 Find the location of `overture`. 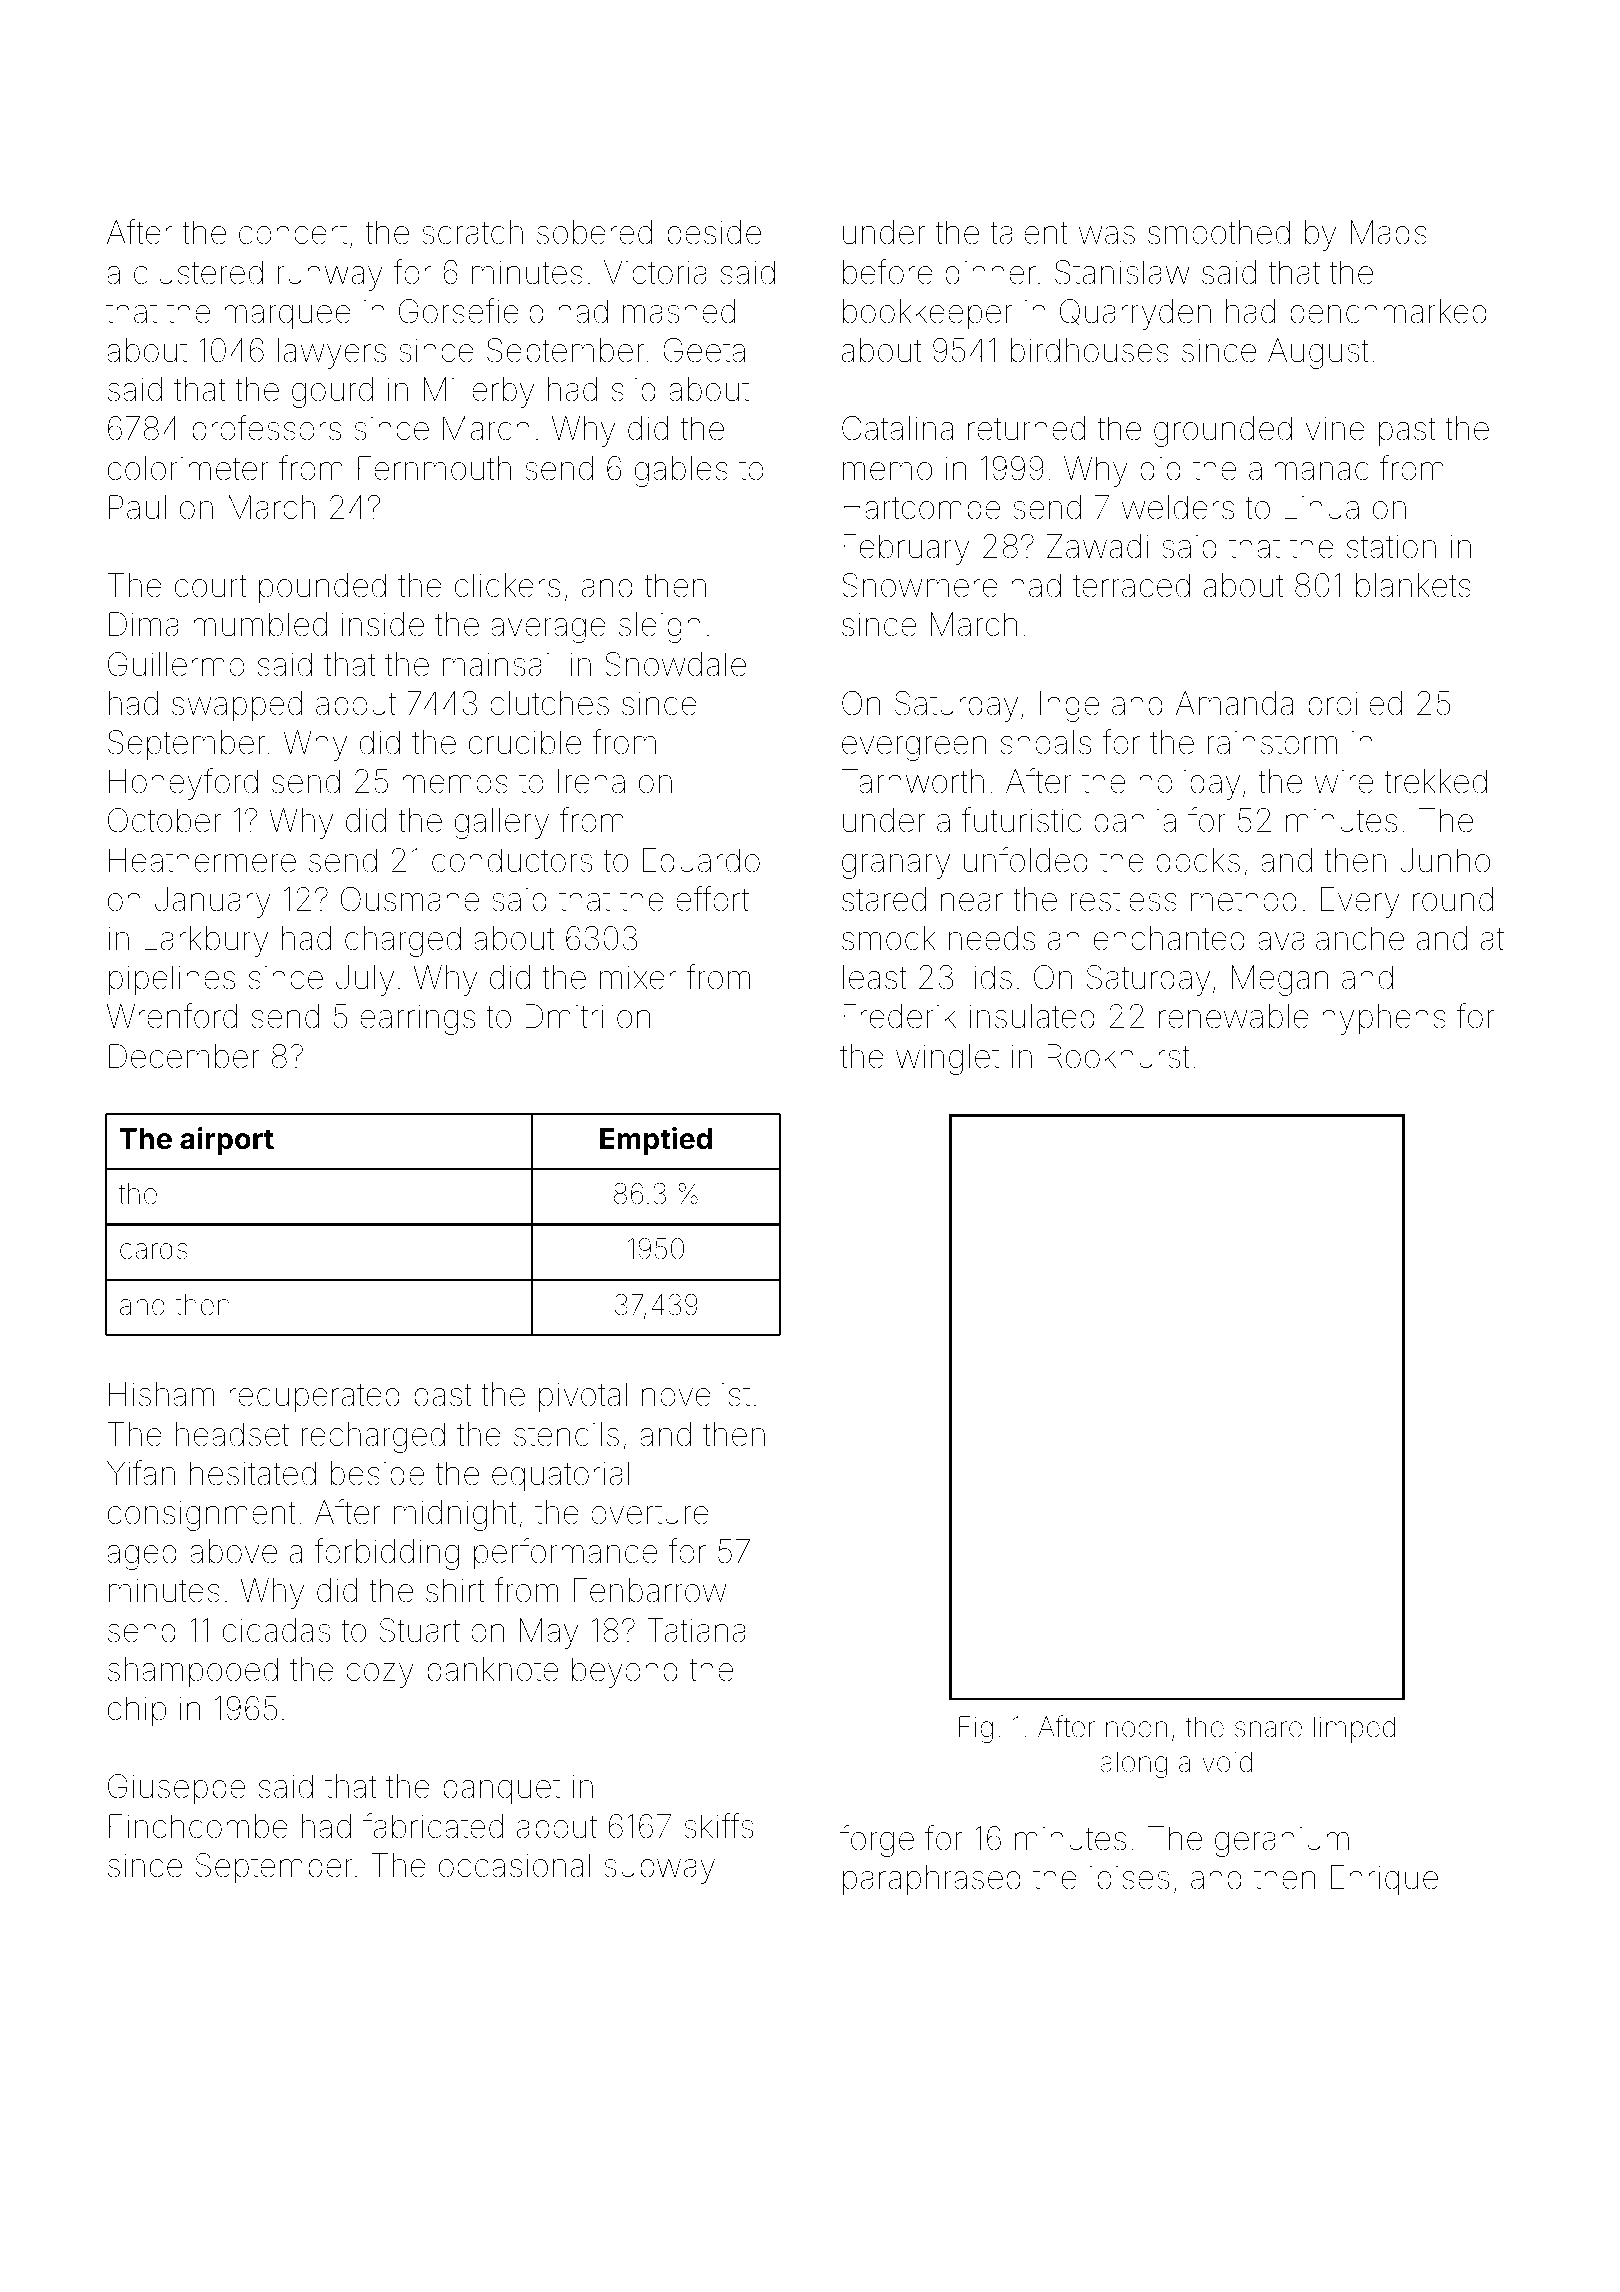

overture is located at coordinates (650, 1513).
